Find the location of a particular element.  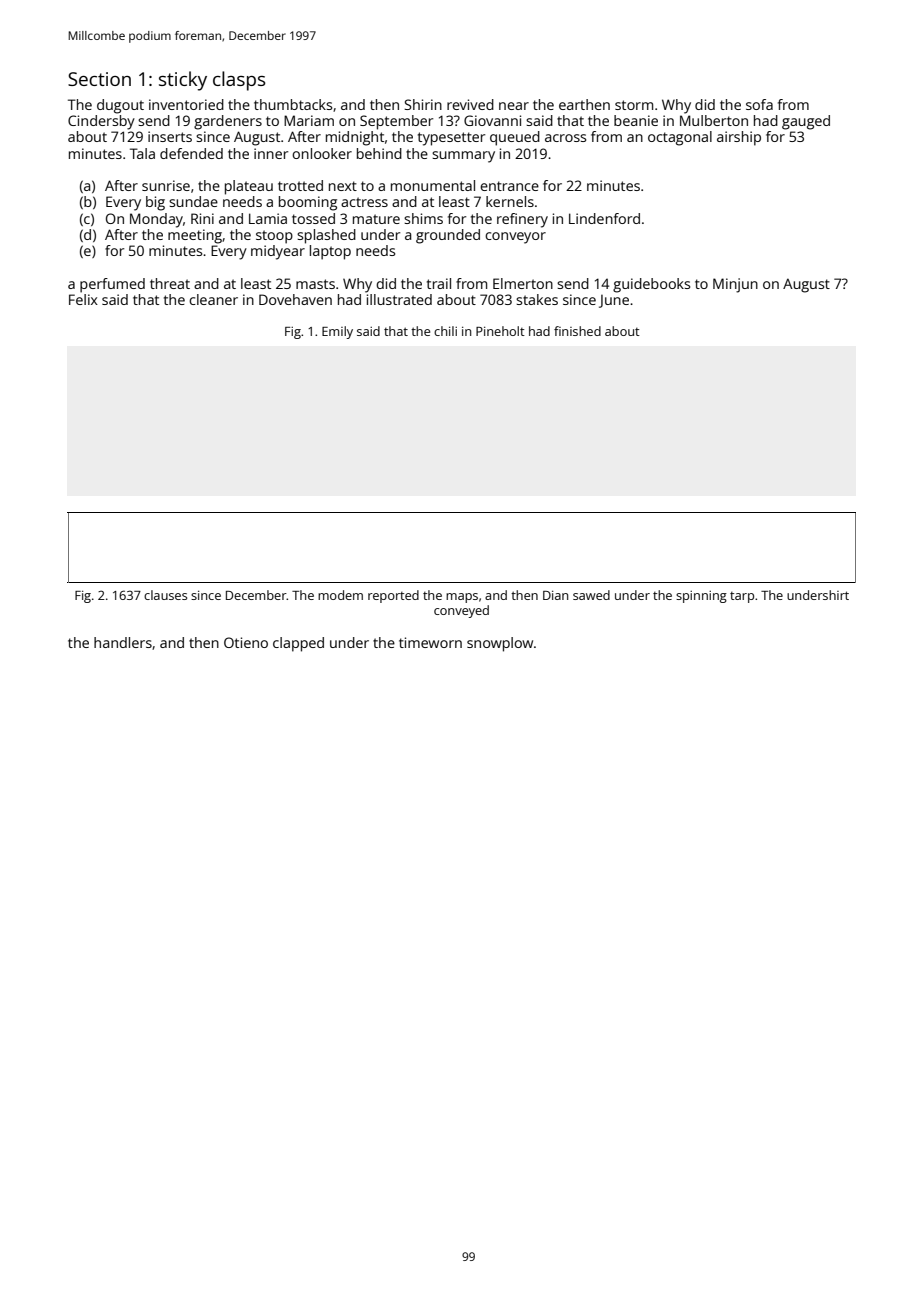

modem is located at coordinates (340, 595).
